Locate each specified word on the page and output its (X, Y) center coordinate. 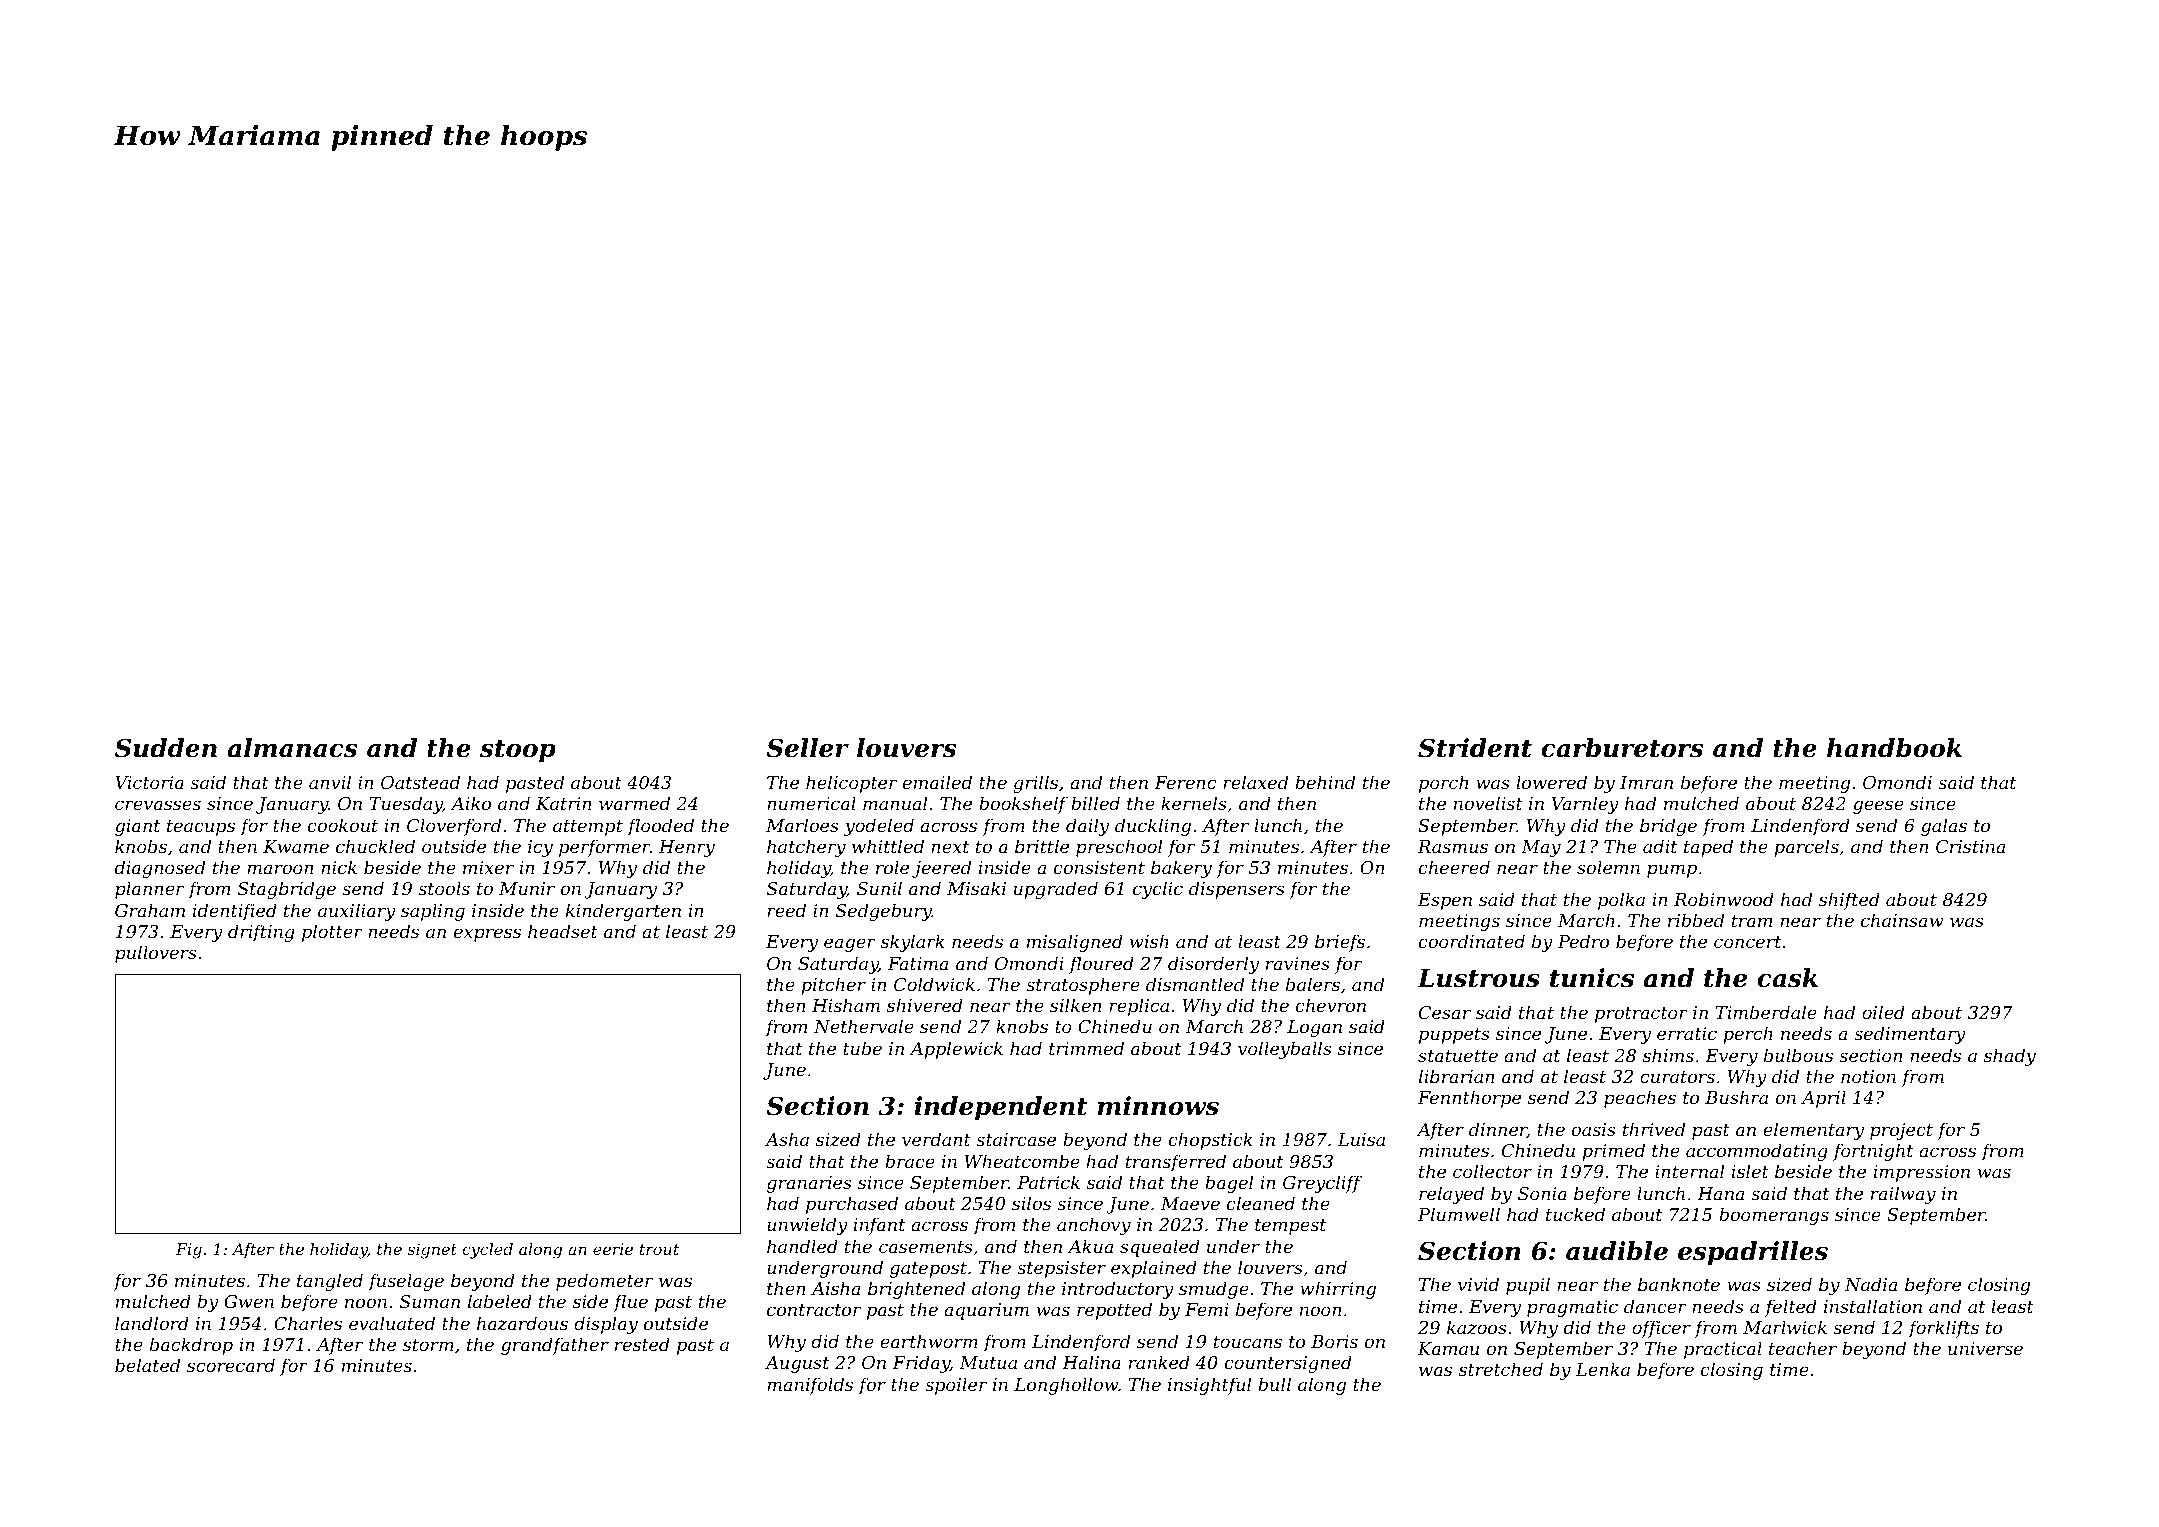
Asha (787, 1139)
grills (1036, 784)
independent (1001, 1108)
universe (1985, 1348)
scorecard (231, 1365)
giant (137, 827)
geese (1878, 807)
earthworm (929, 1341)
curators (1677, 1077)
